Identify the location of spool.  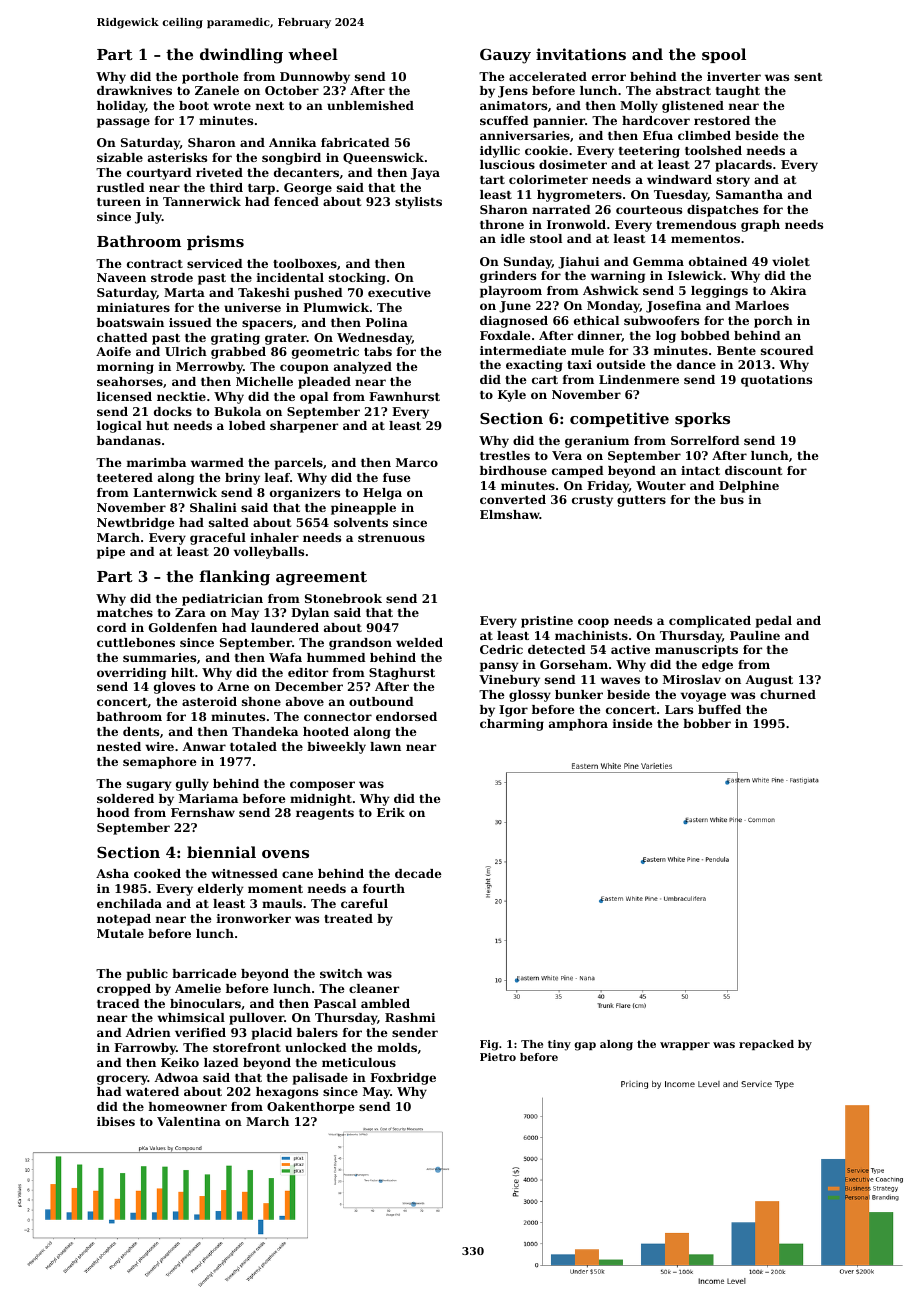
(724, 55).
